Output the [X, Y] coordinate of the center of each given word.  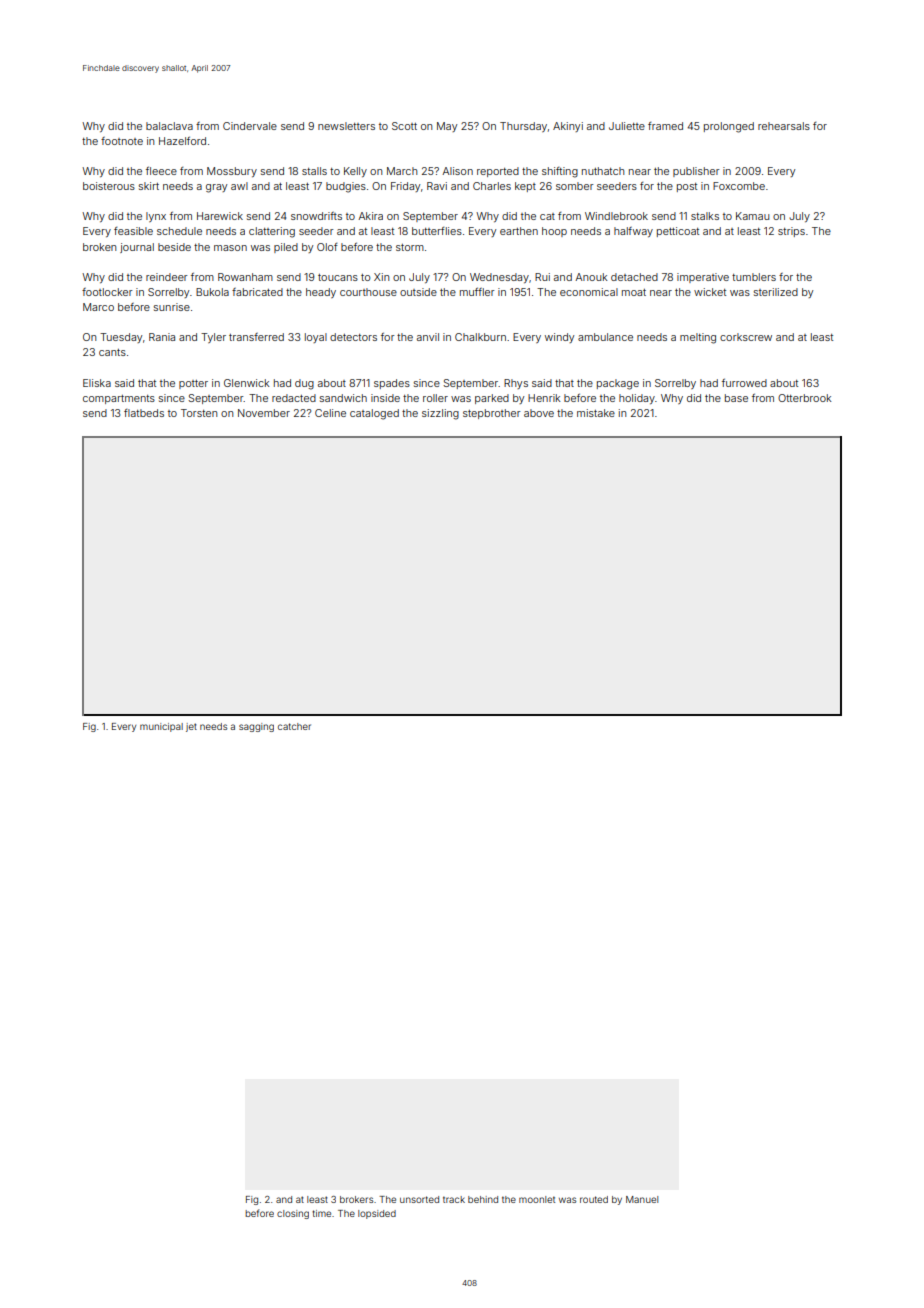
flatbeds [144, 413]
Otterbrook [804, 398]
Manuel [642, 1199]
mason [230, 248]
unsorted [419, 1199]
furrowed [744, 383]
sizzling [440, 414]
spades [392, 384]
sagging [256, 727]
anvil [428, 337]
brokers [356, 1199]
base [736, 398]
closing [293, 1214]
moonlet [537, 1199]
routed [594, 1199]
